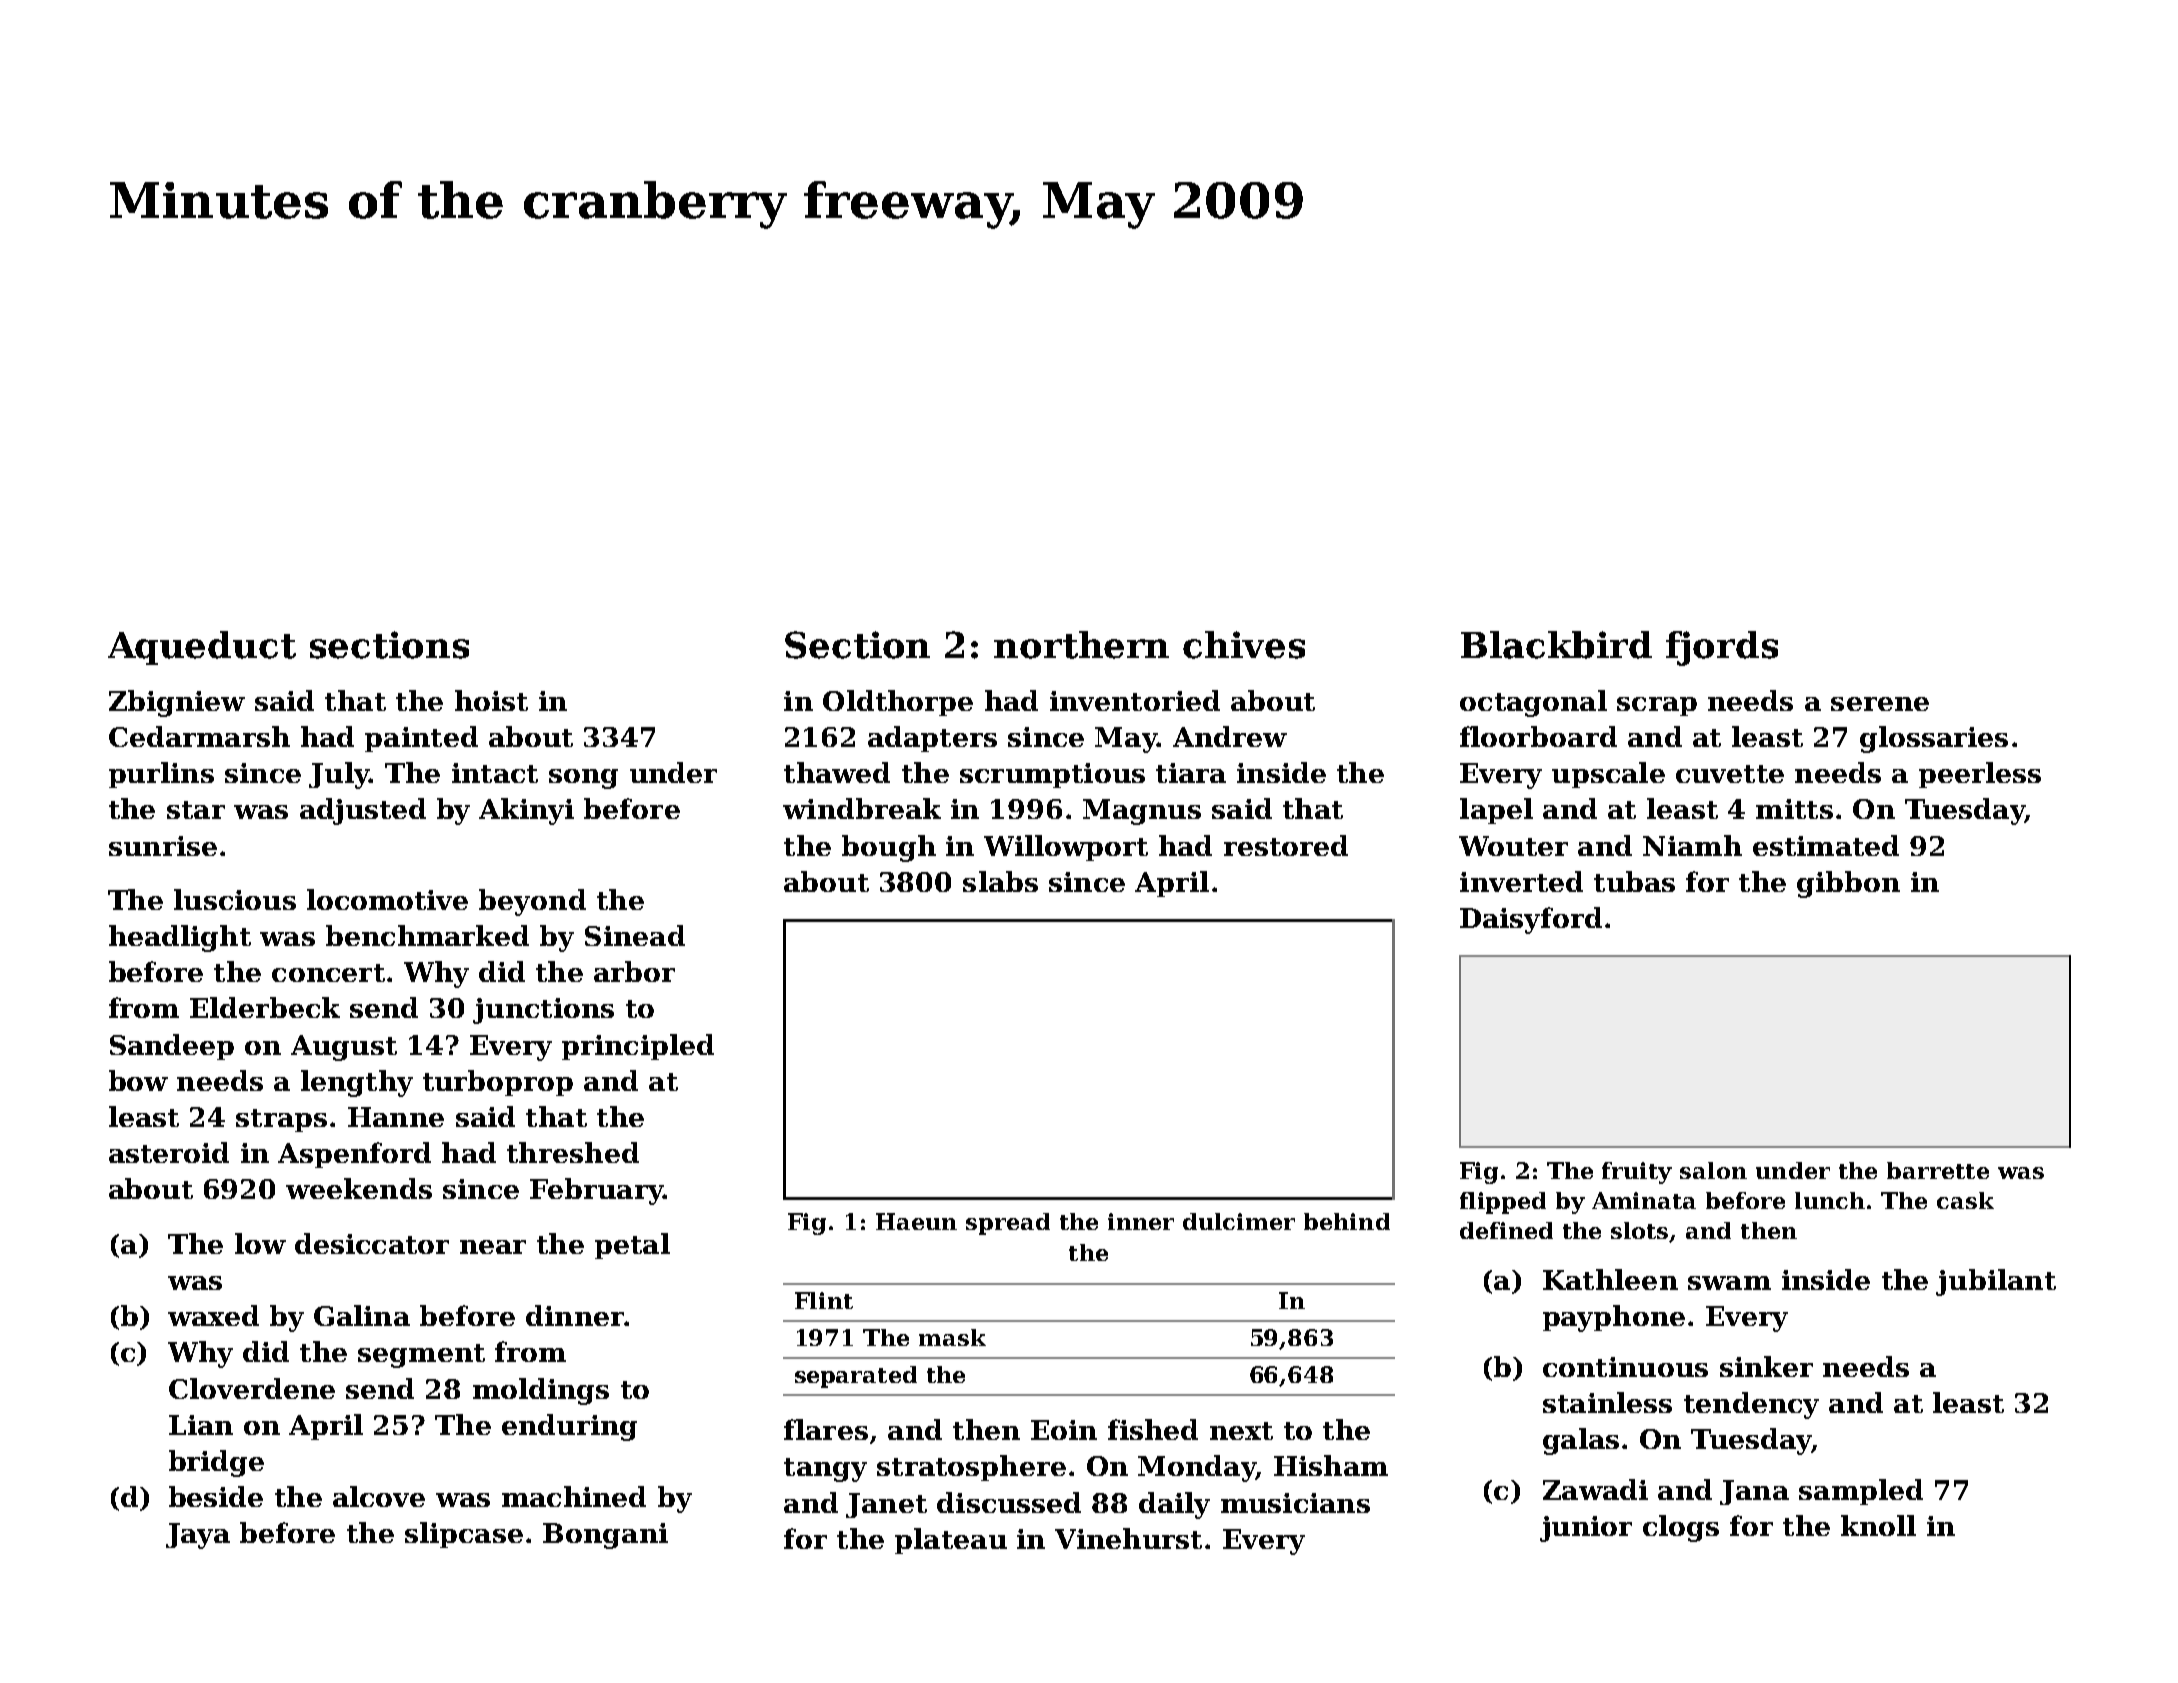  I want to click on Magnus, so click(1142, 812).
